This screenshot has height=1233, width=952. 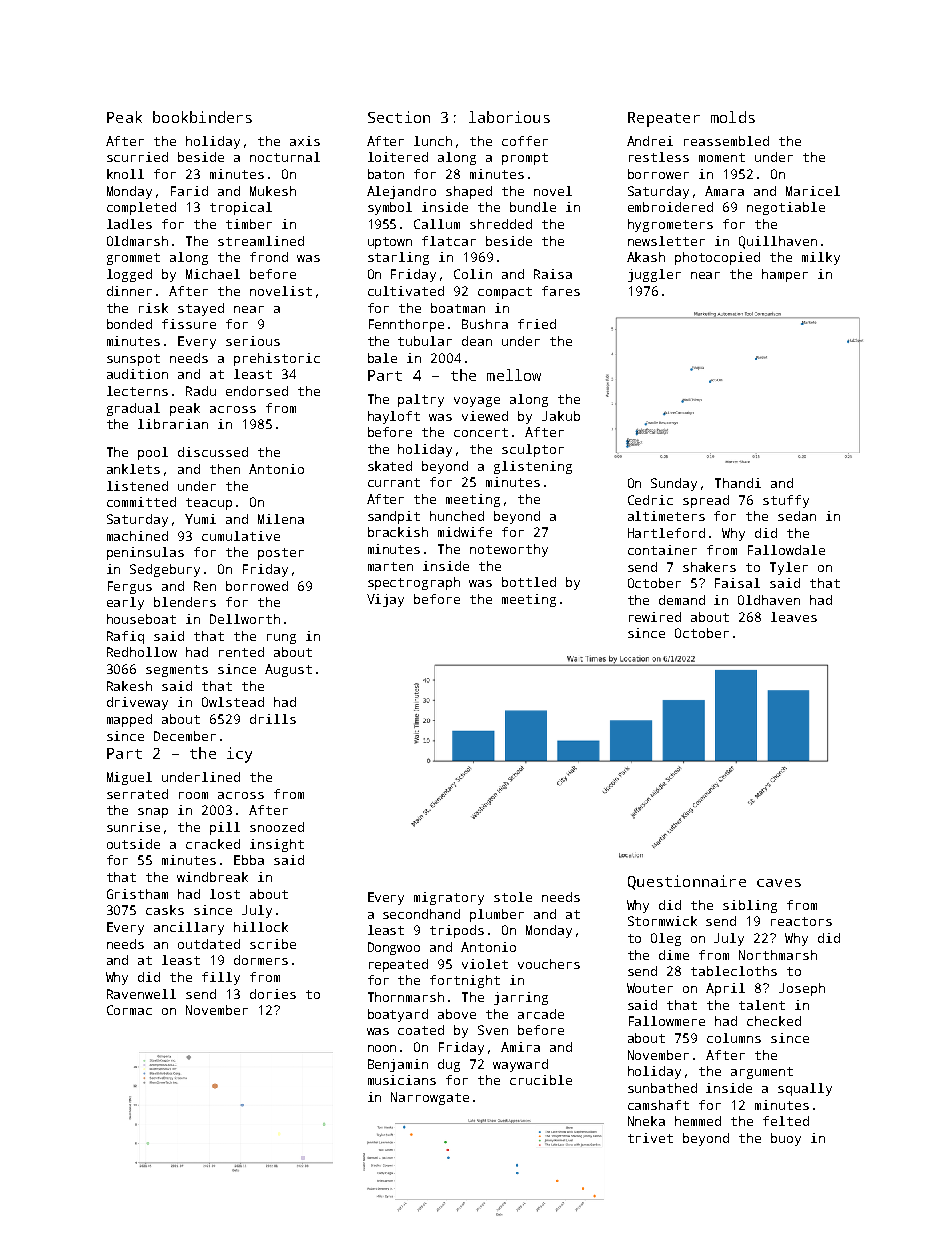 What do you see at coordinates (779, 883) in the screenshot?
I see `caves` at bounding box center [779, 883].
